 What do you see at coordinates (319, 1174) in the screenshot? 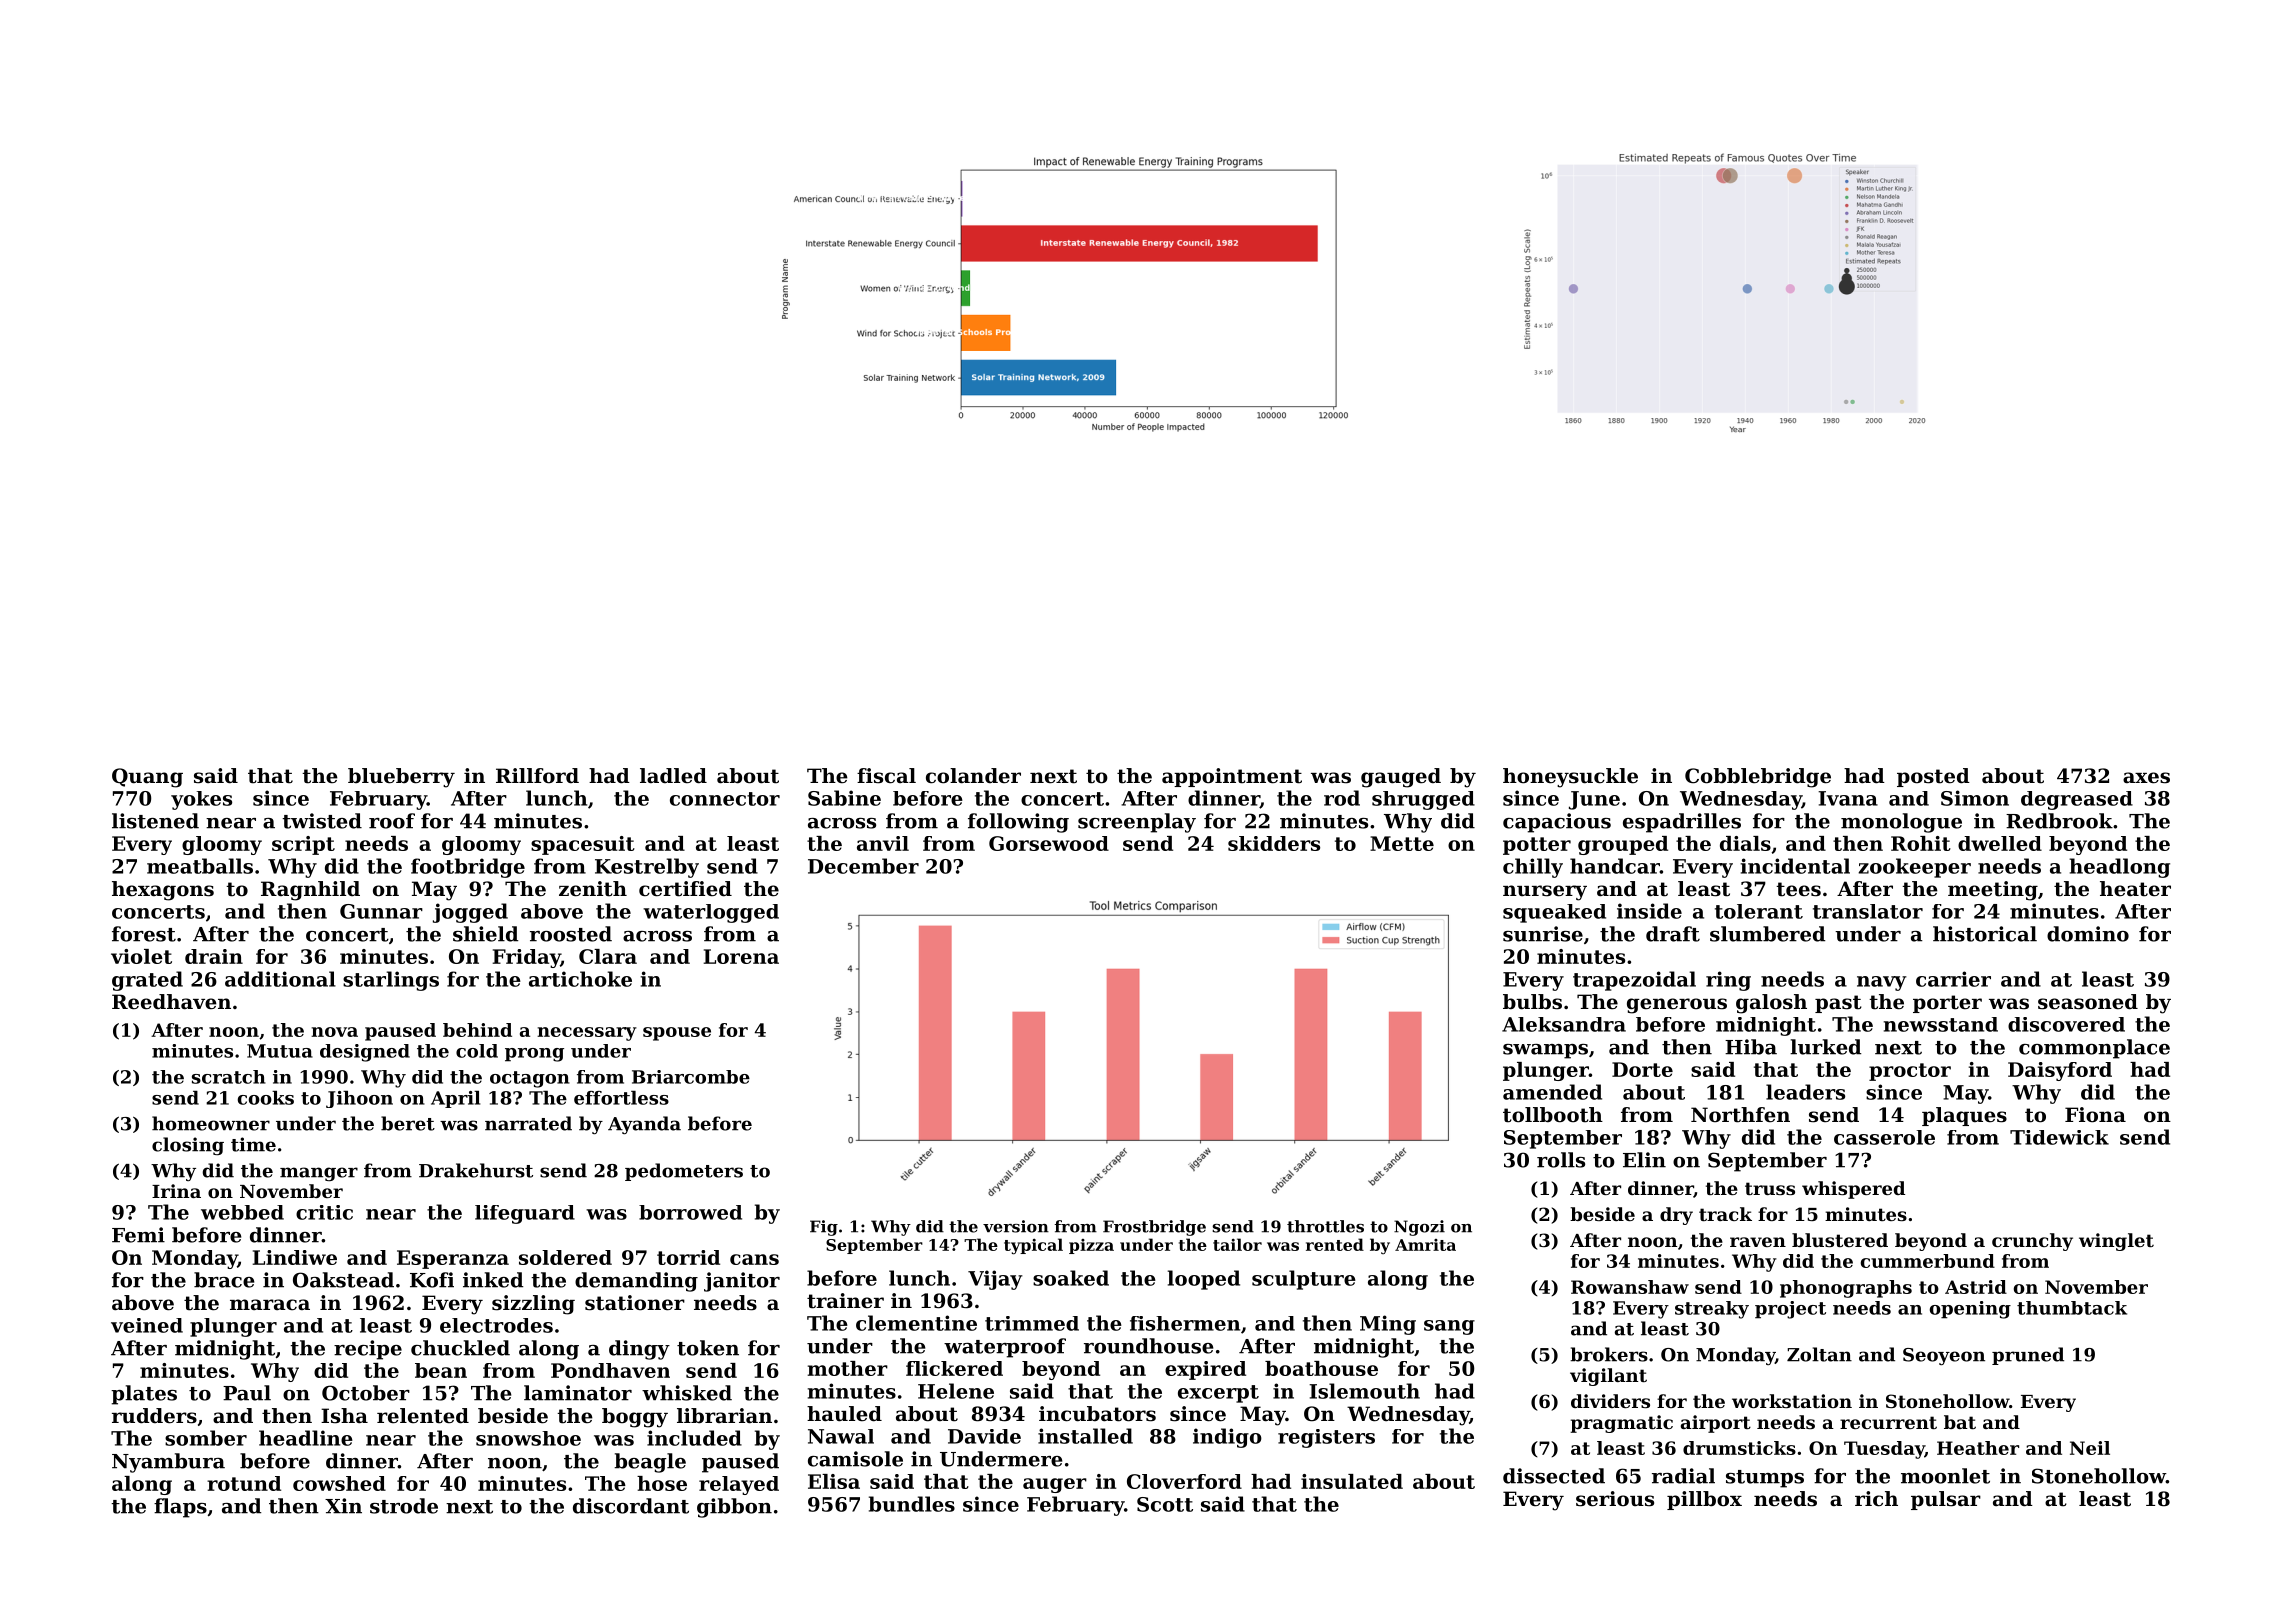
I see `manger` at bounding box center [319, 1174].
